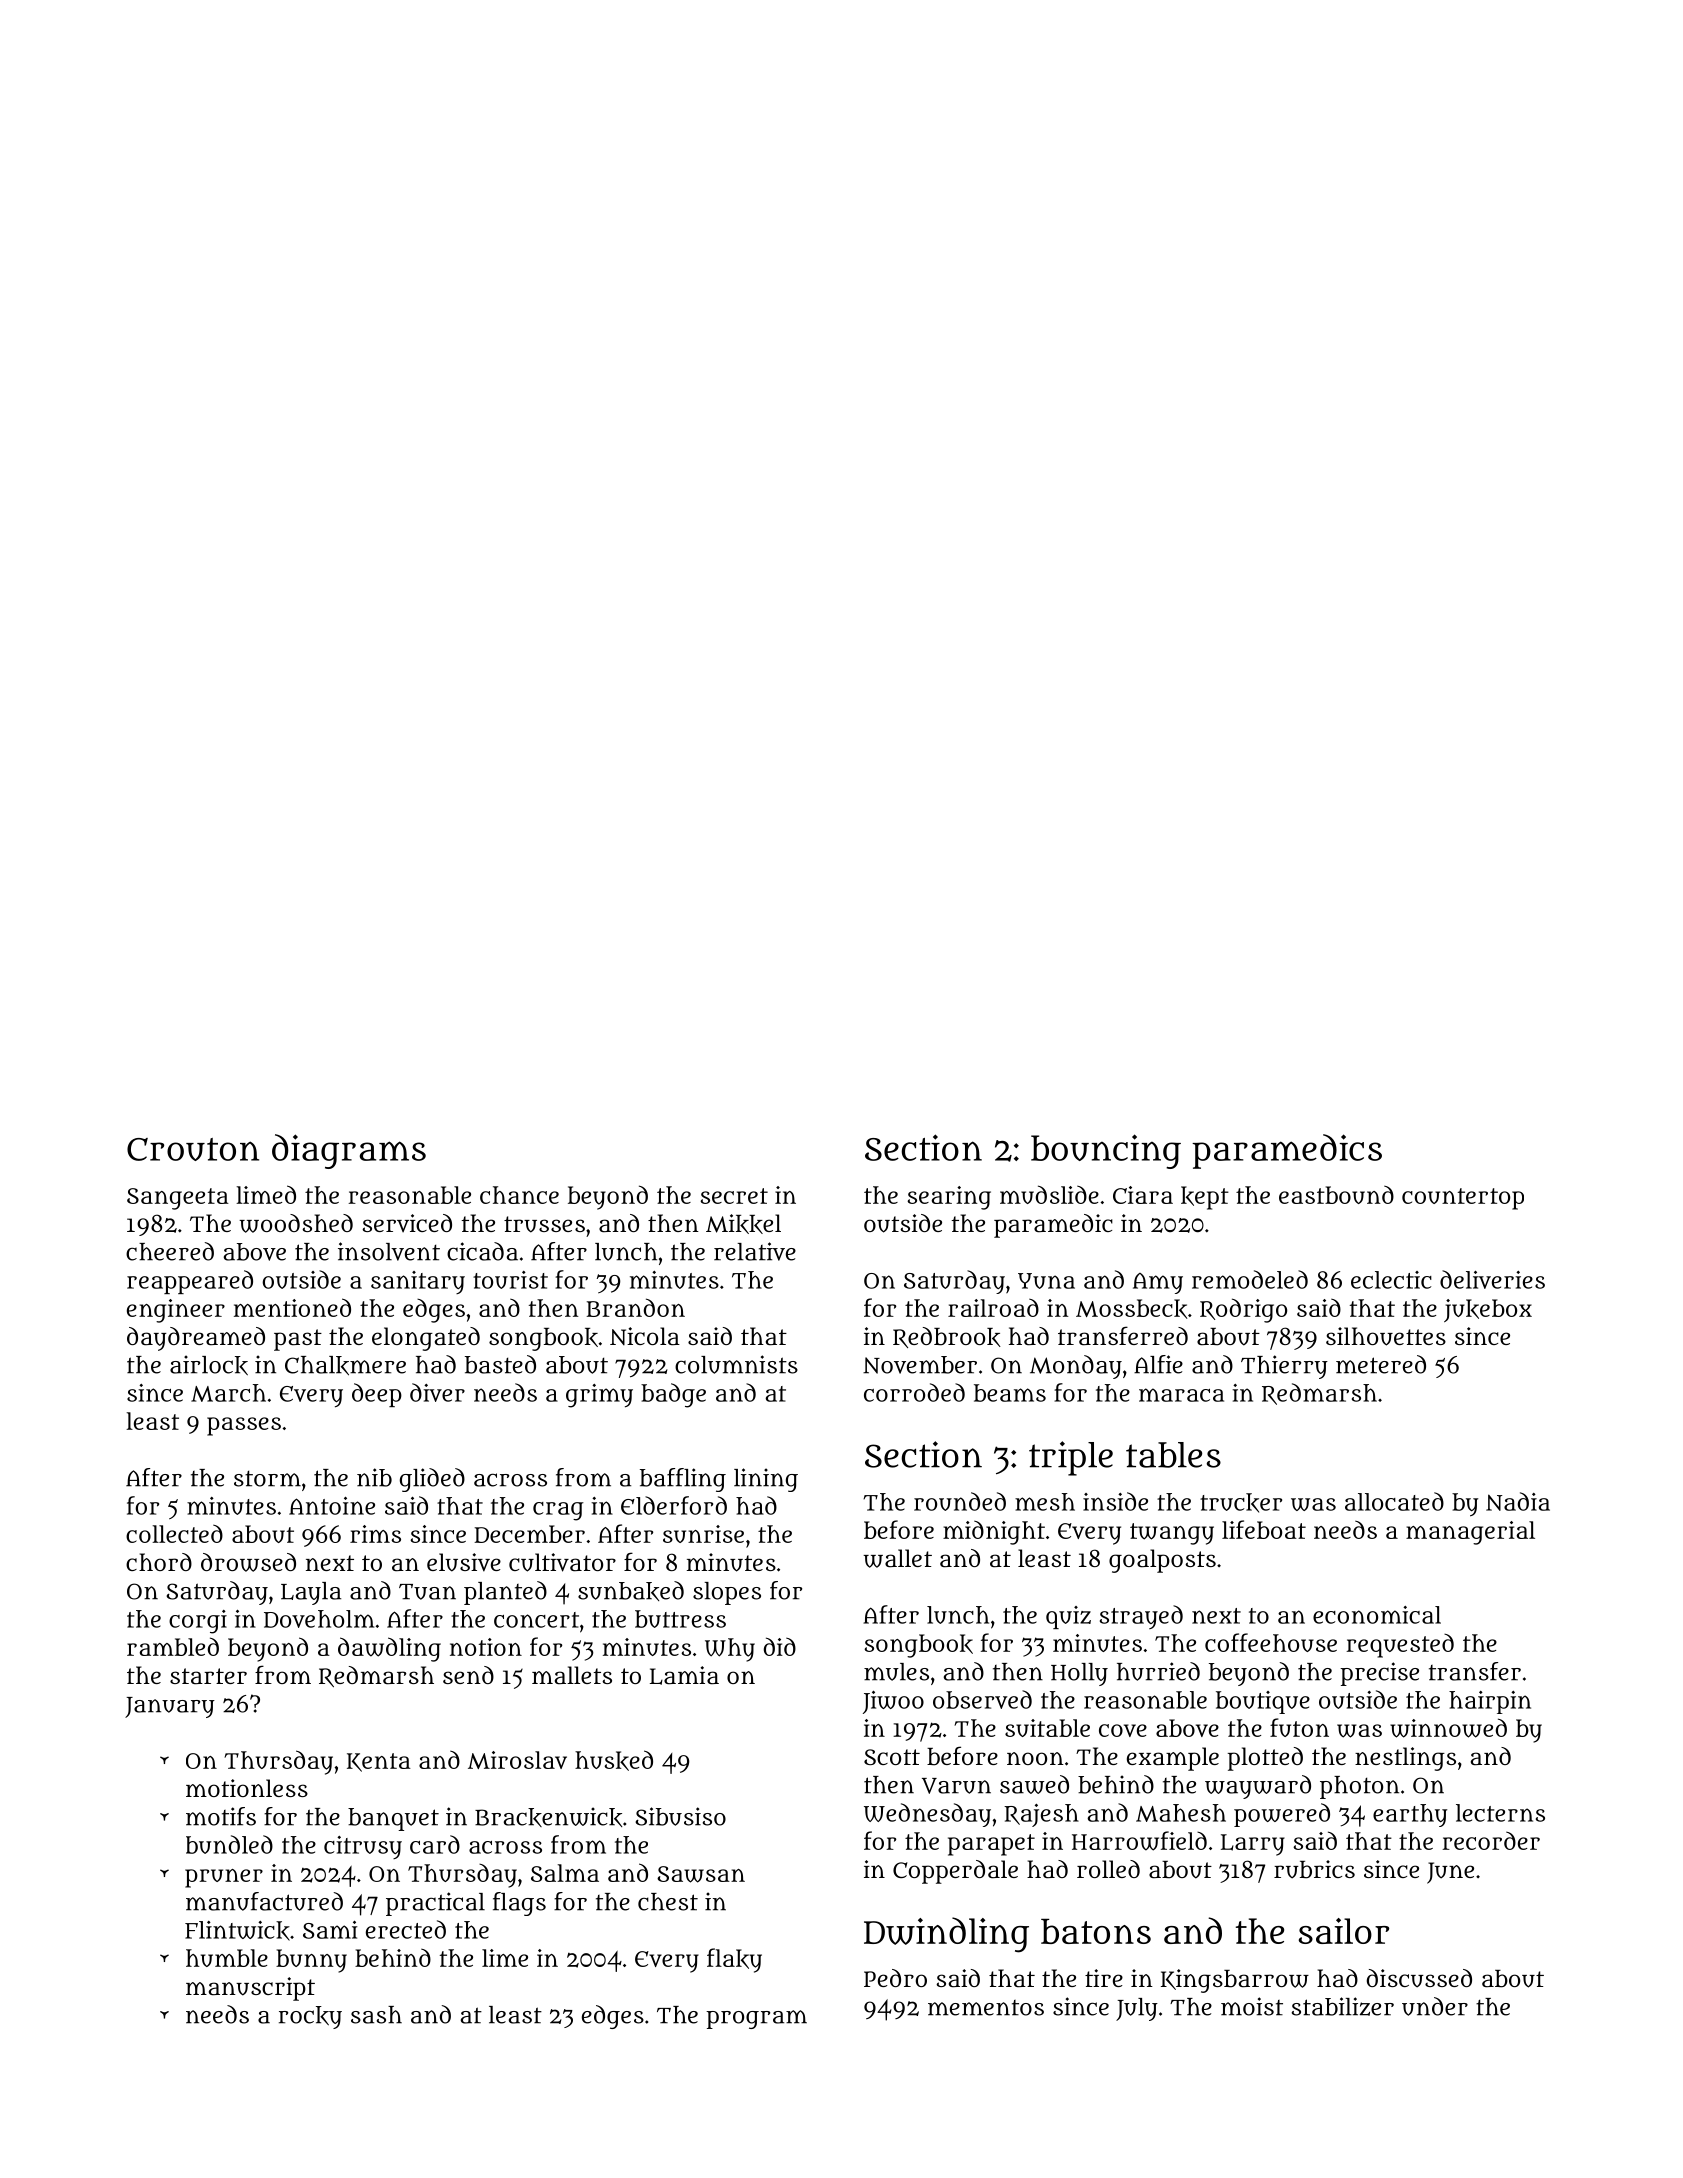 The width and height of the page is (1683, 2178). I want to click on quiz, so click(1068, 1617).
